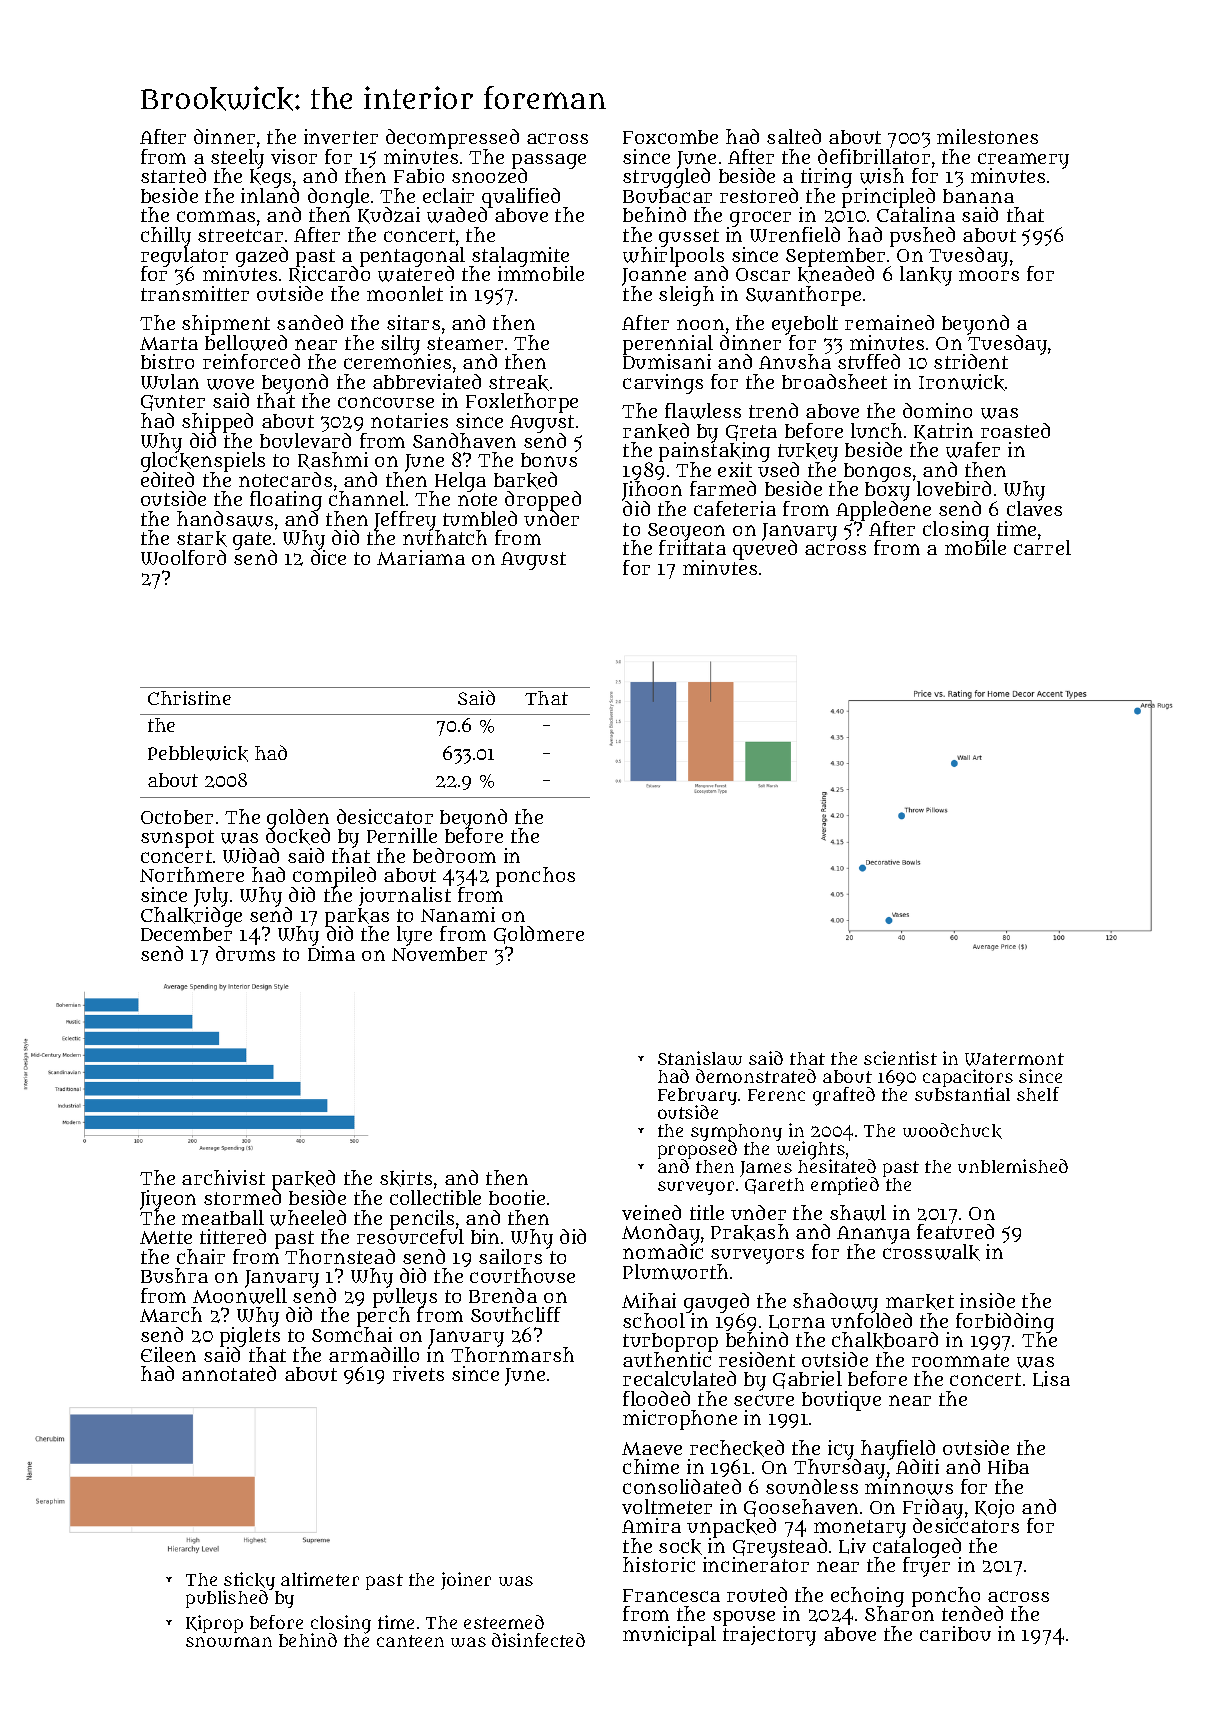 This page has height=1716, width=1213. I want to click on steely, so click(237, 159).
